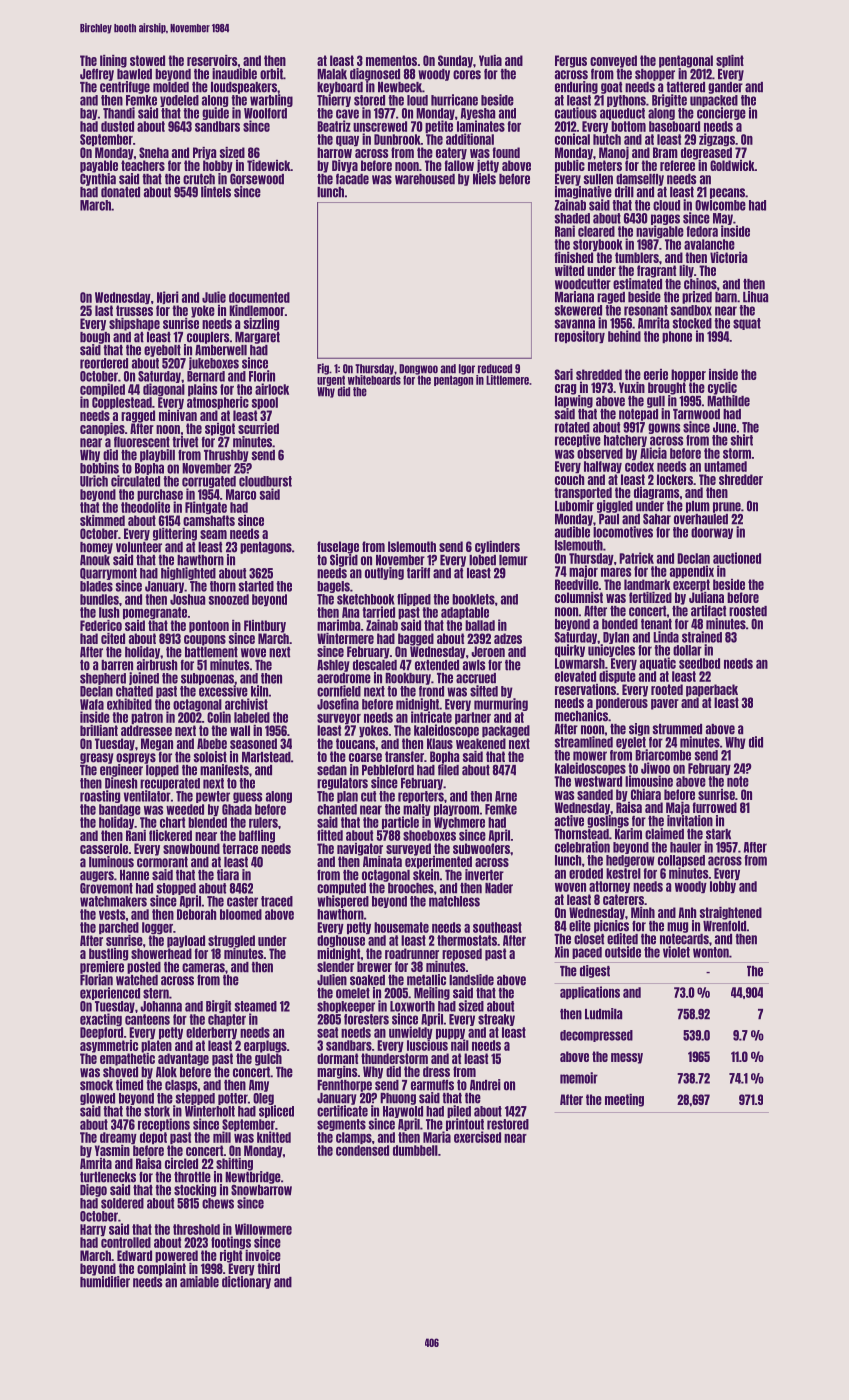 The image size is (849, 1400). What do you see at coordinates (145, 507) in the document?
I see `theodolite` at bounding box center [145, 507].
